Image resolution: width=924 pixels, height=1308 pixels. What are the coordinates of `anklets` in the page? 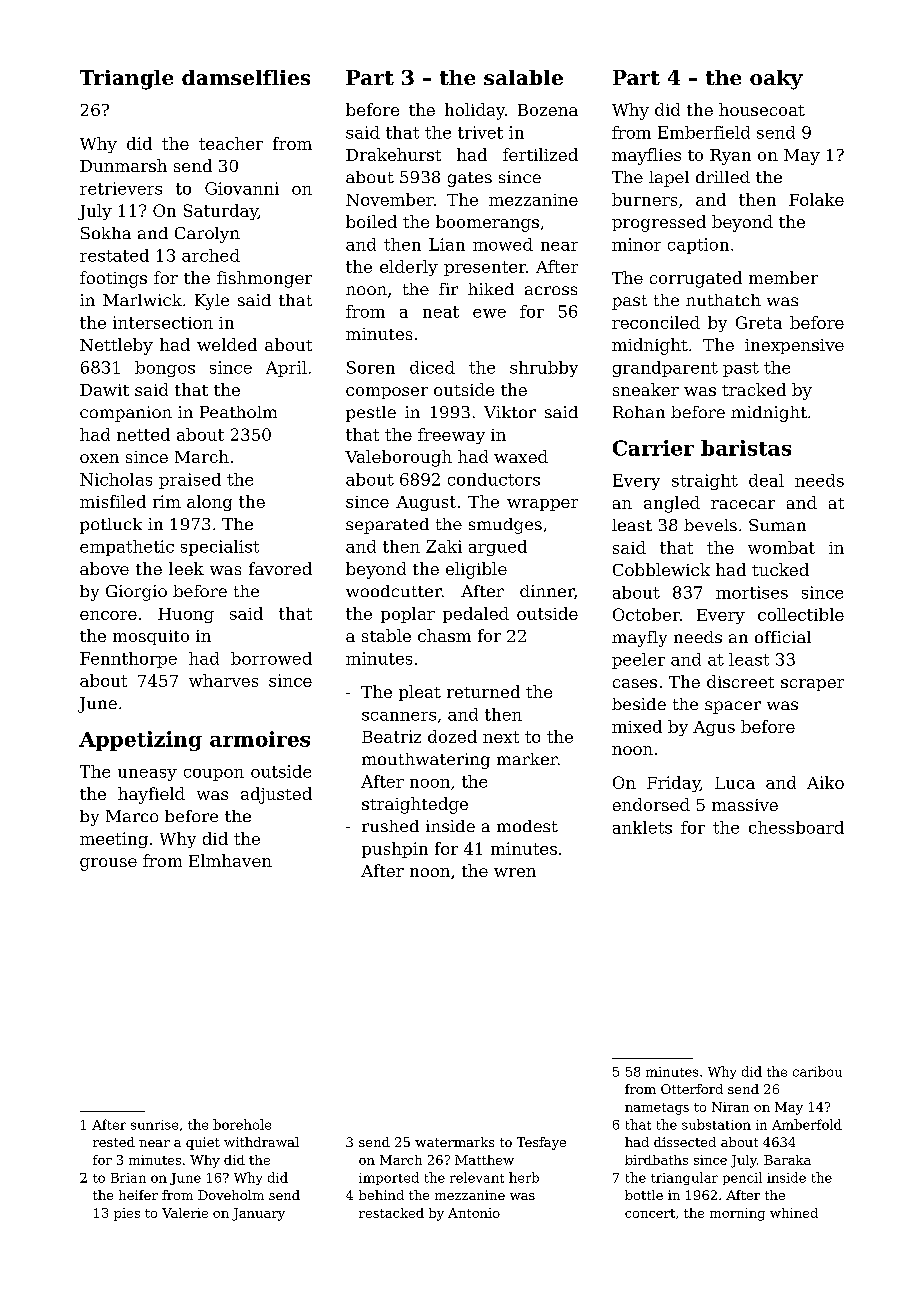 It's located at (642, 827).
